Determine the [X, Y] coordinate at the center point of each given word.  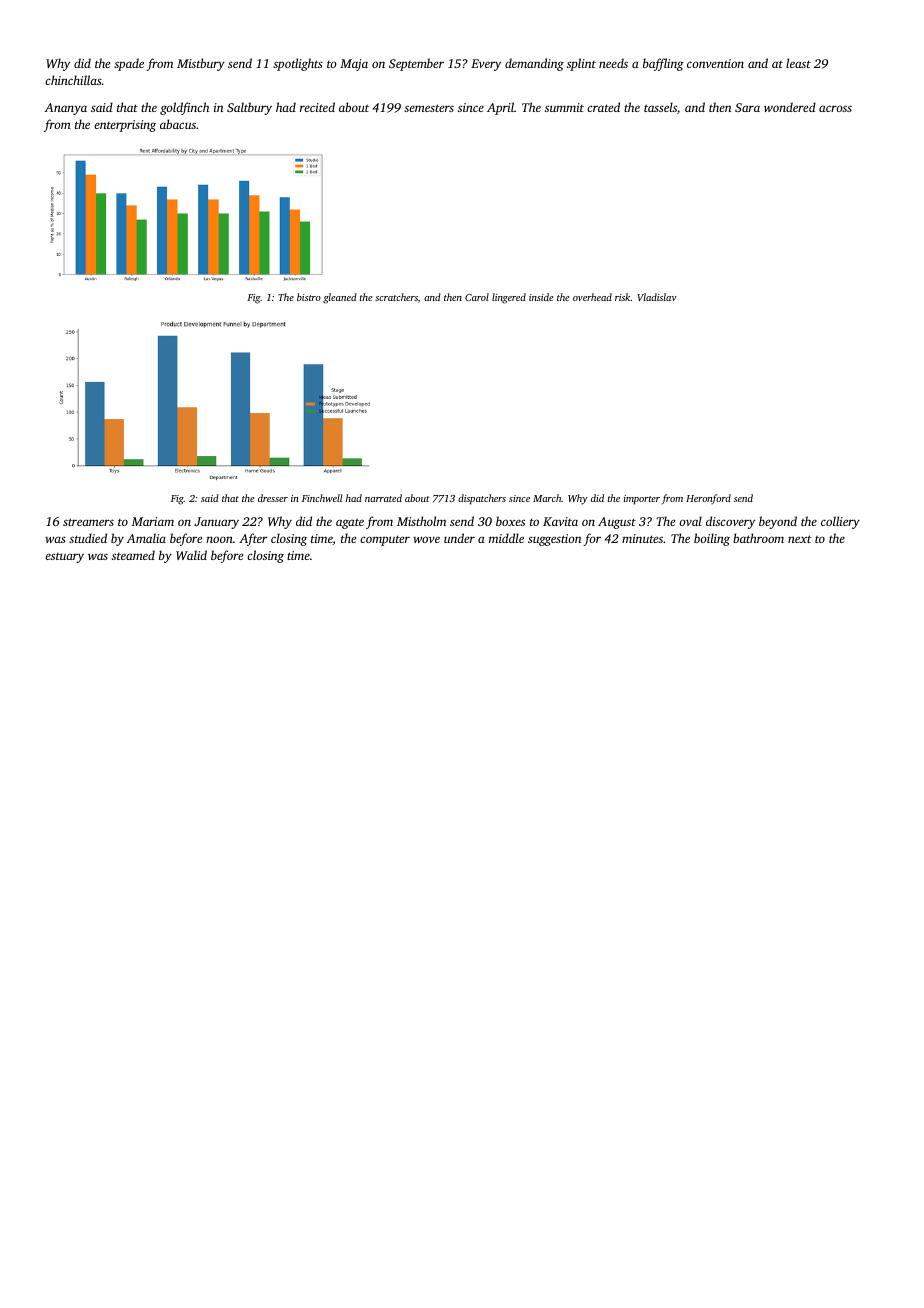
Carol [477, 297]
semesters [429, 108]
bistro [309, 297]
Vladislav [657, 297]
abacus [178, 124]
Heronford [708, 499]
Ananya [66, 109]
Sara [747, 107]
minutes [642, 538]
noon [219, 539]
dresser [273, 498]
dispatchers [482, 499]
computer [385, 540]
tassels [660, 107]
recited [317, 107]
